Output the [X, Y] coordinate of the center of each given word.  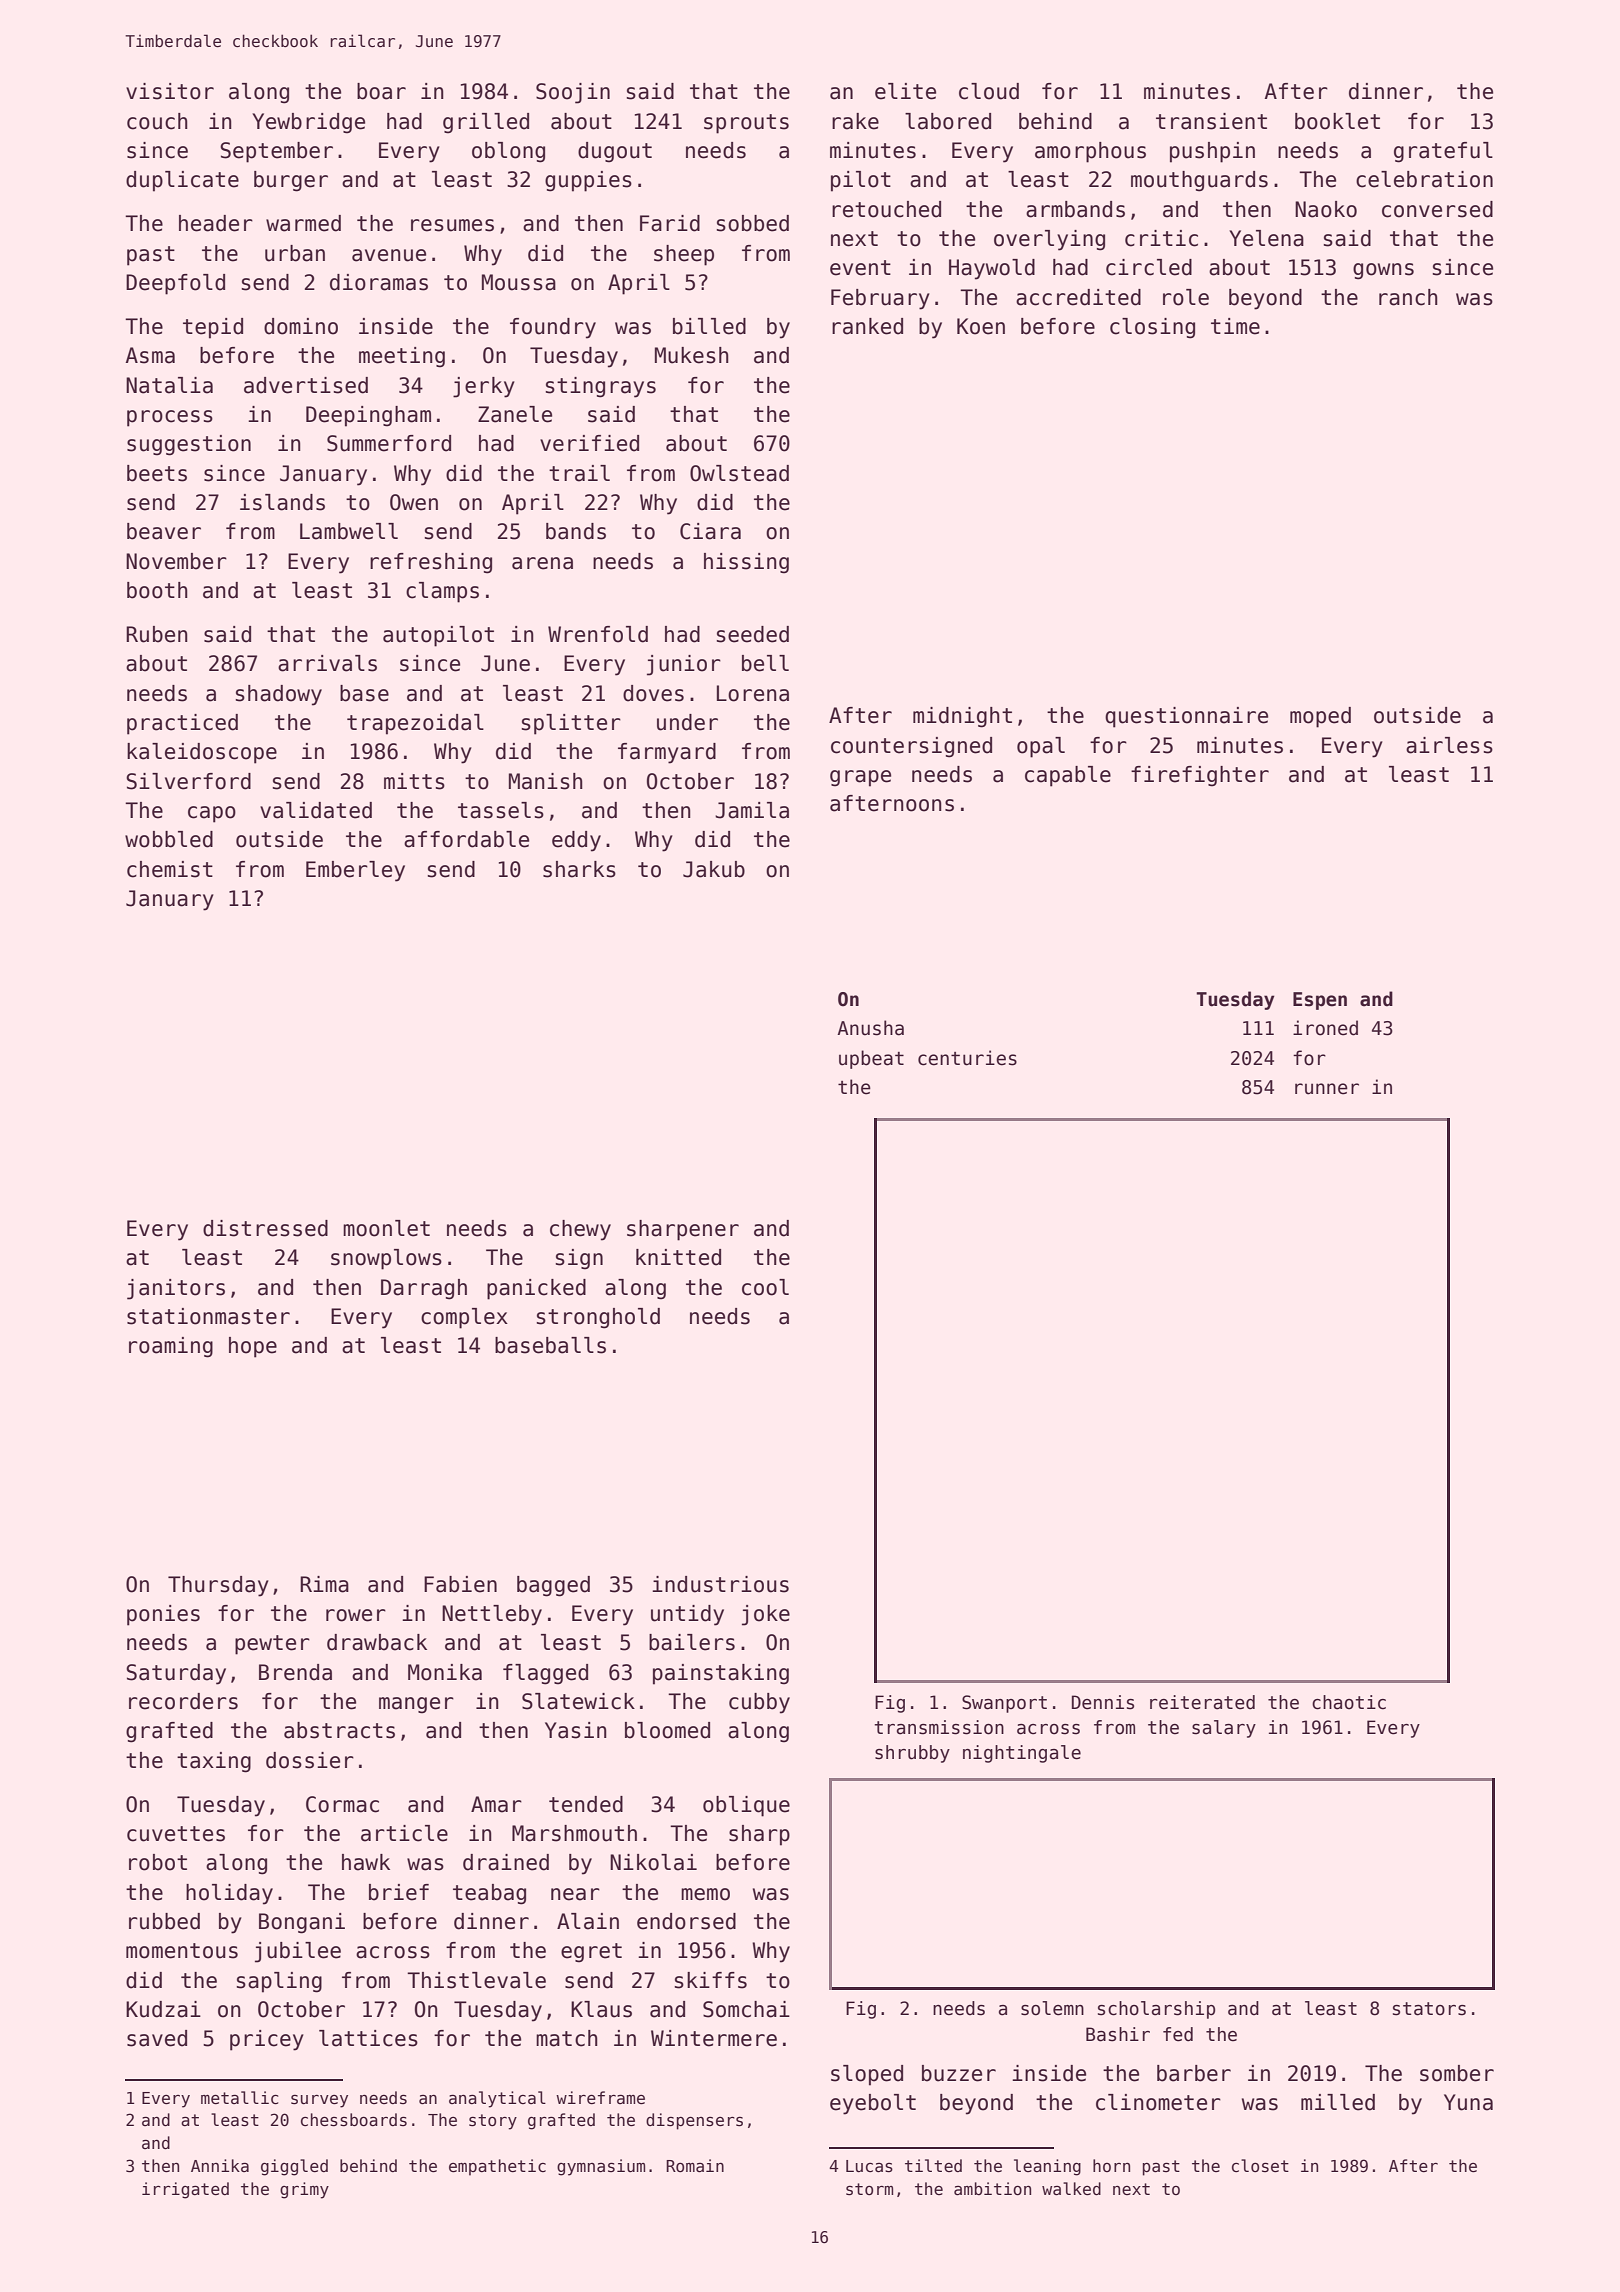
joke [766, 1615]
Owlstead [739, 473]
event [860, 268]
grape [860, 778]
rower [356, 1615]
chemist [170, 869]
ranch [1408, 297]
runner [1327, 1089]
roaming [171, 1347]
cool [765, 1287]
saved [157, 2038]
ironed [1325, 1028]
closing [1152, 328]
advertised [306, 385]
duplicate [182, 181]
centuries [967, 1058]
